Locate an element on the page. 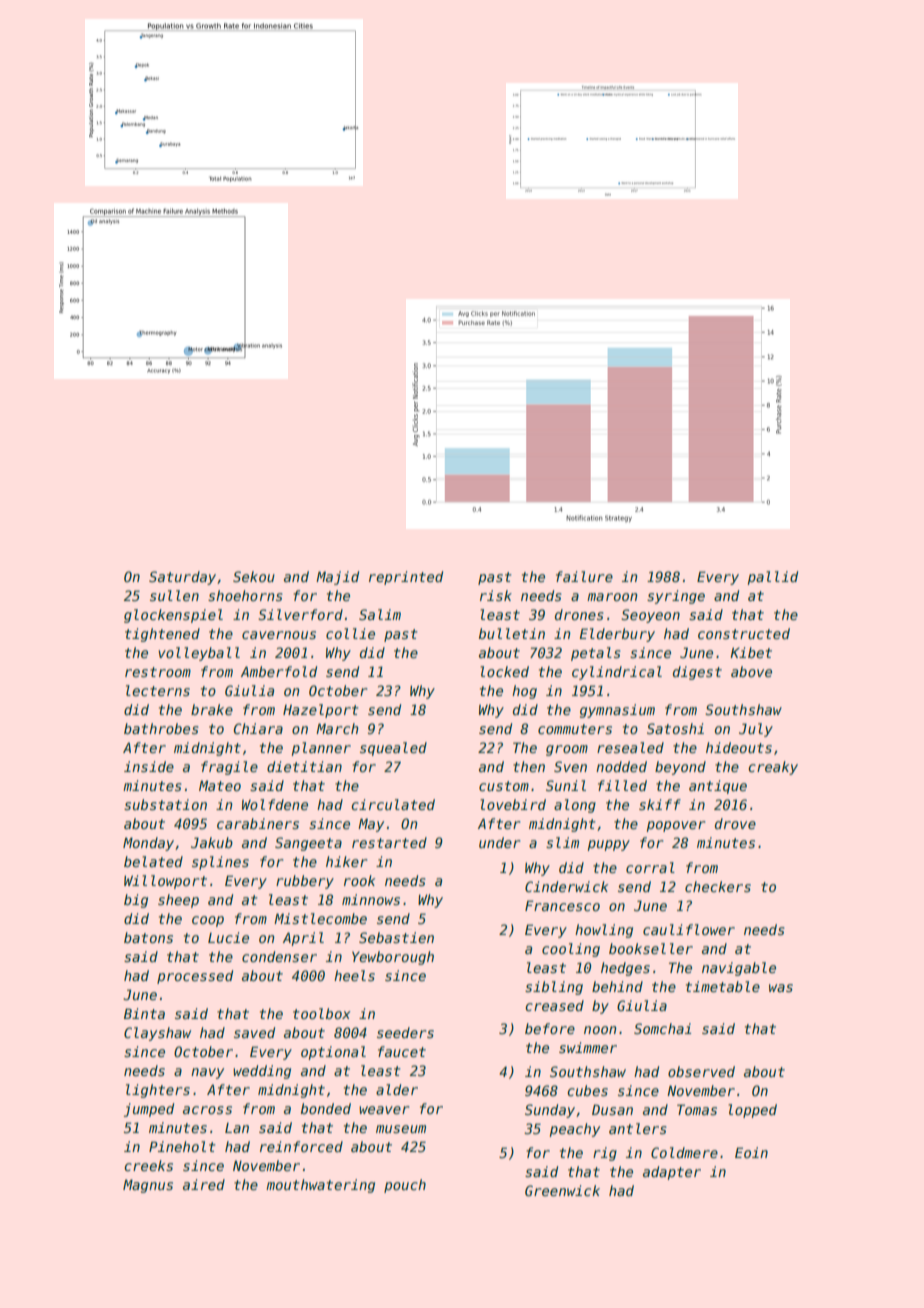 This page has width=924, height=1308. Seoyeon is located at coordinates (650, 616).
